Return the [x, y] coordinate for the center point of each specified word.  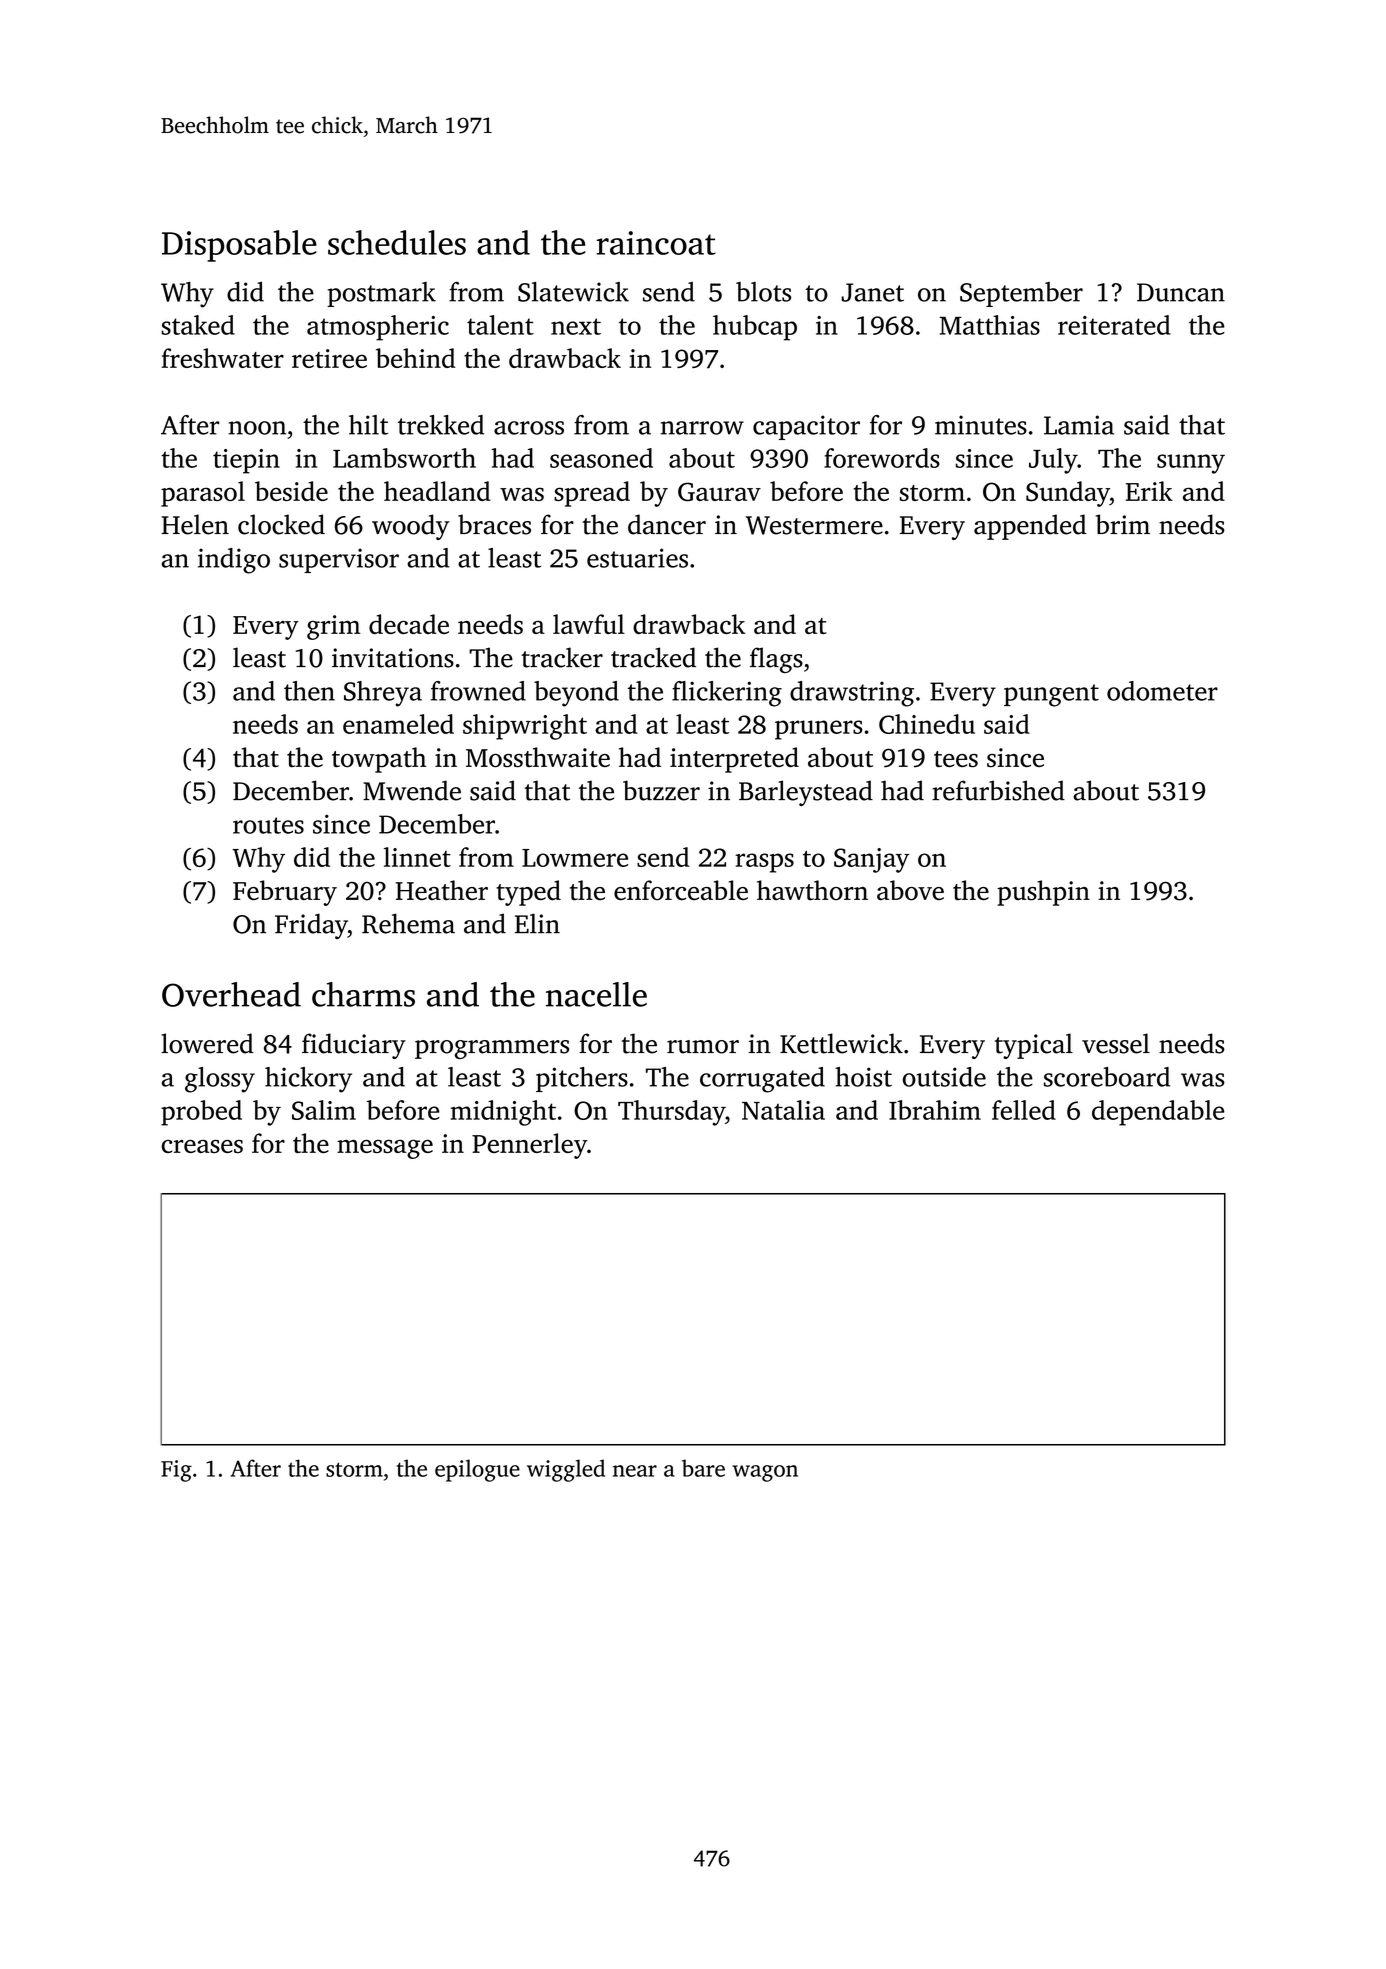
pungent [1051, 695]
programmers [492, 1049]
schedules [397, 242]
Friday [311, 926]
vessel [1116, 1043]
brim [1123, 524]
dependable [1158, 1113]
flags [776, 660]
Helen [195, 524]
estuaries [637, 558]
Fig [176, 1471]
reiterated [1114, 325]
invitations [393, 658]
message [385, 1149]
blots [763, 292]
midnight [503, 1113]
